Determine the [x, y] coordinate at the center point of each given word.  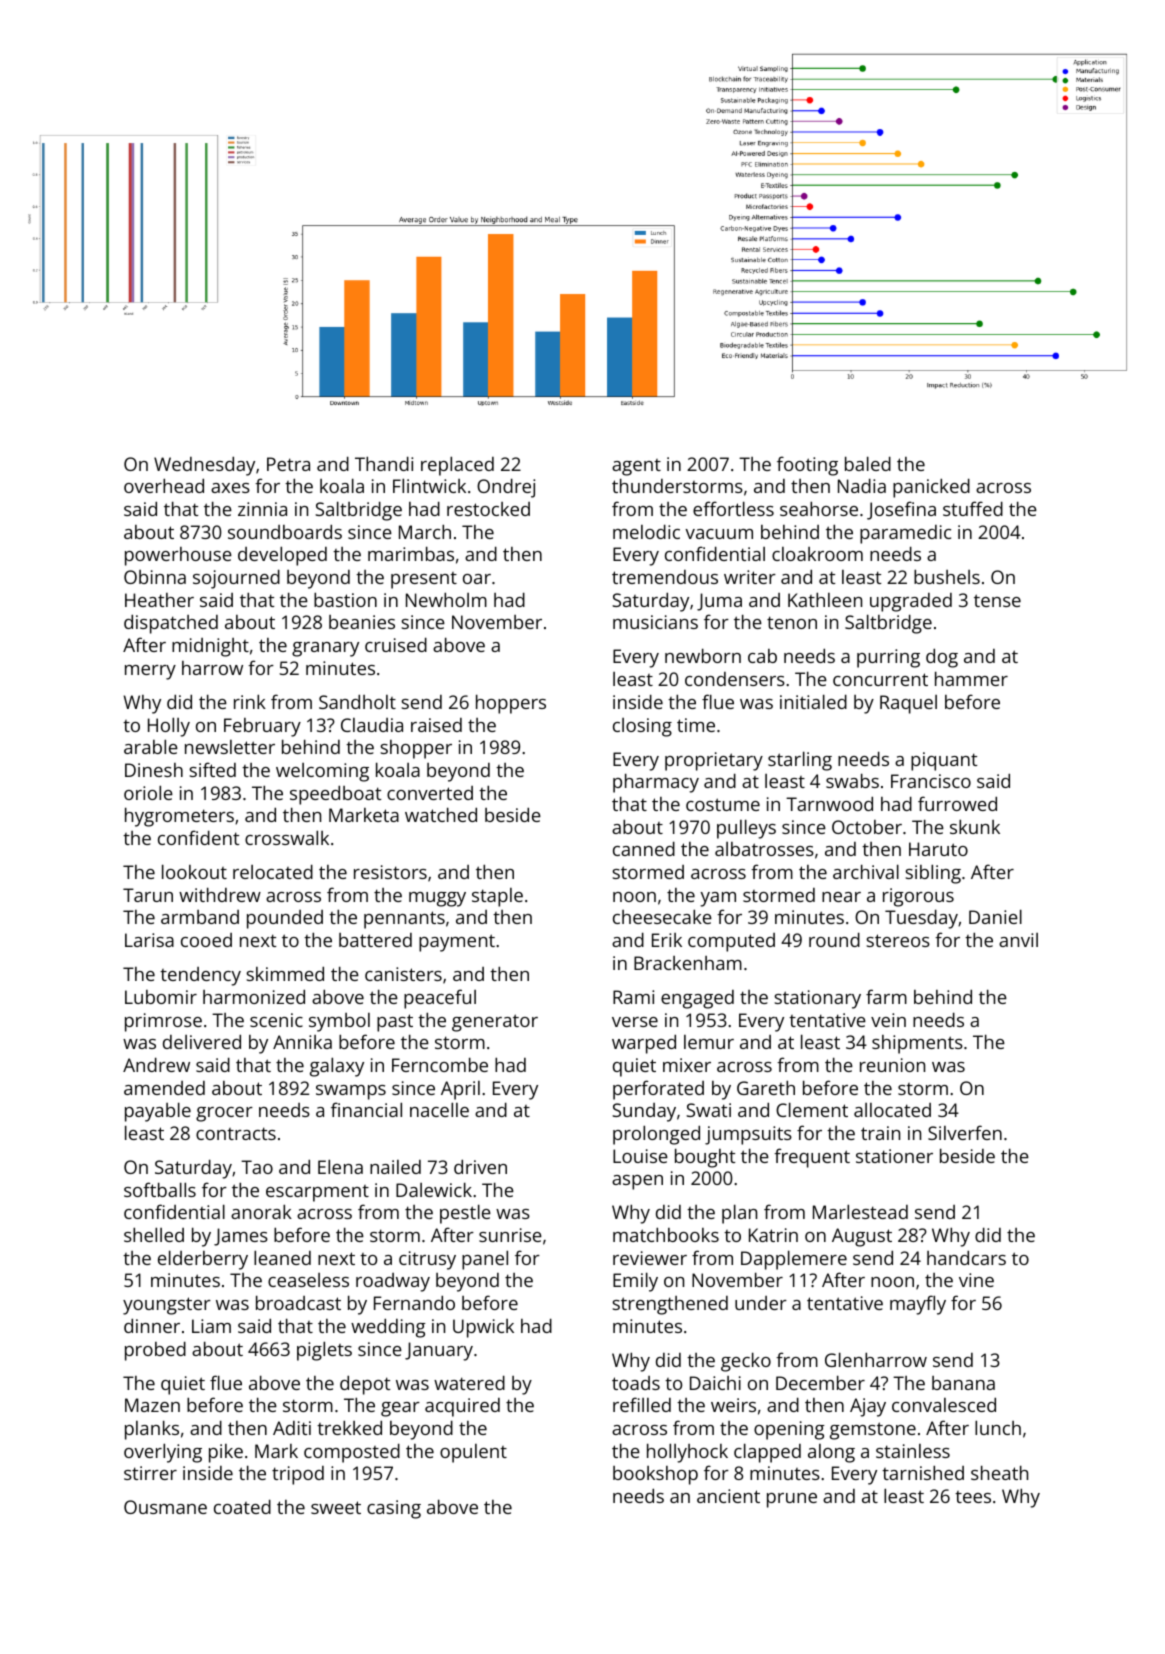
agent [636, 467]
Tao [257, 1167]
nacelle [439, 1109]
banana [963, 1383]
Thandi [384, 463]
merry [150, 672]
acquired [462, 1407]
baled [868, 463]
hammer [971, 678]
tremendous [665, 577]
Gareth [766, 1087]
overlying [163, 1453]
